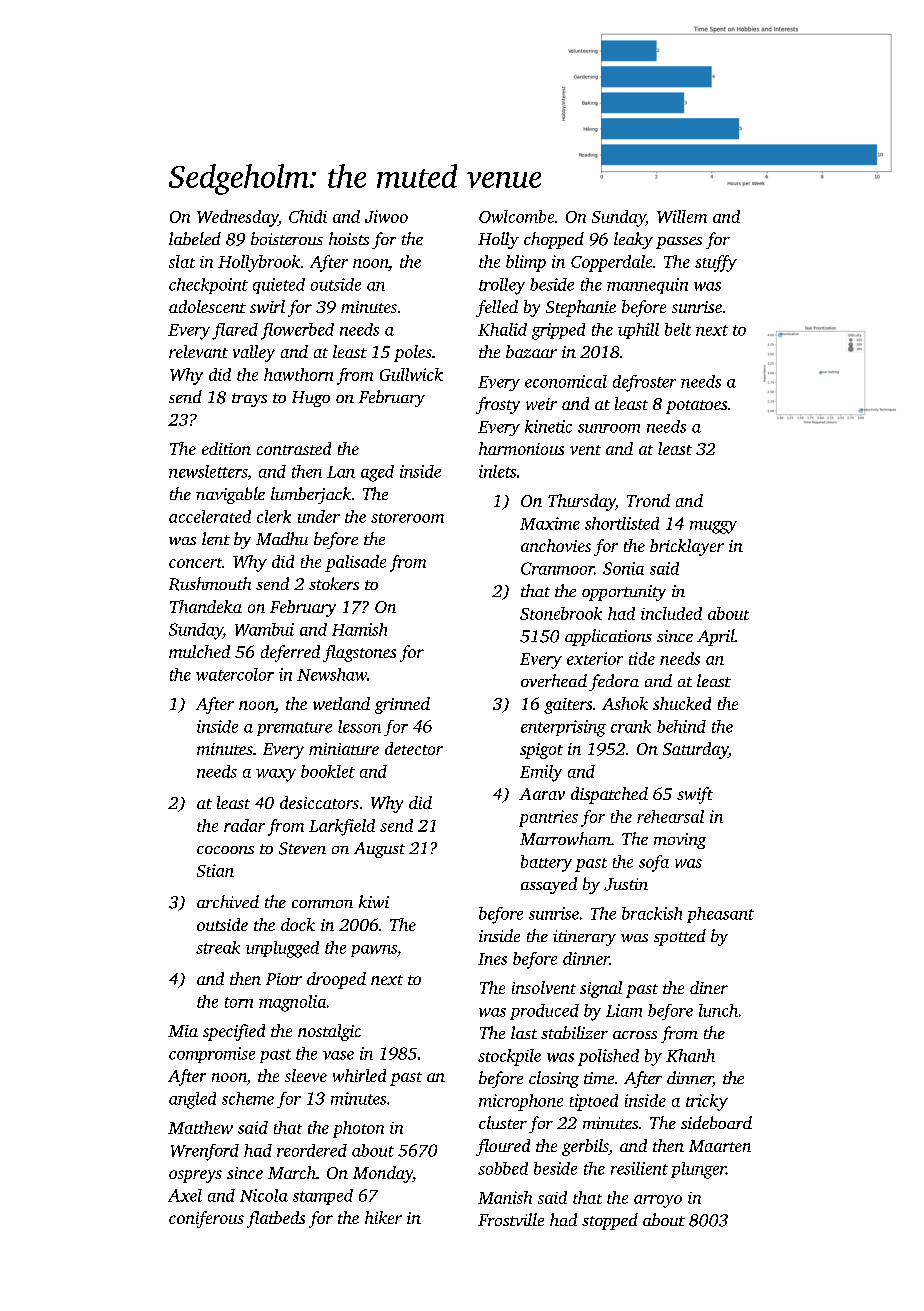 The width and height of the document is (924, 1311). I want to click on passes, so click(679, 243).
